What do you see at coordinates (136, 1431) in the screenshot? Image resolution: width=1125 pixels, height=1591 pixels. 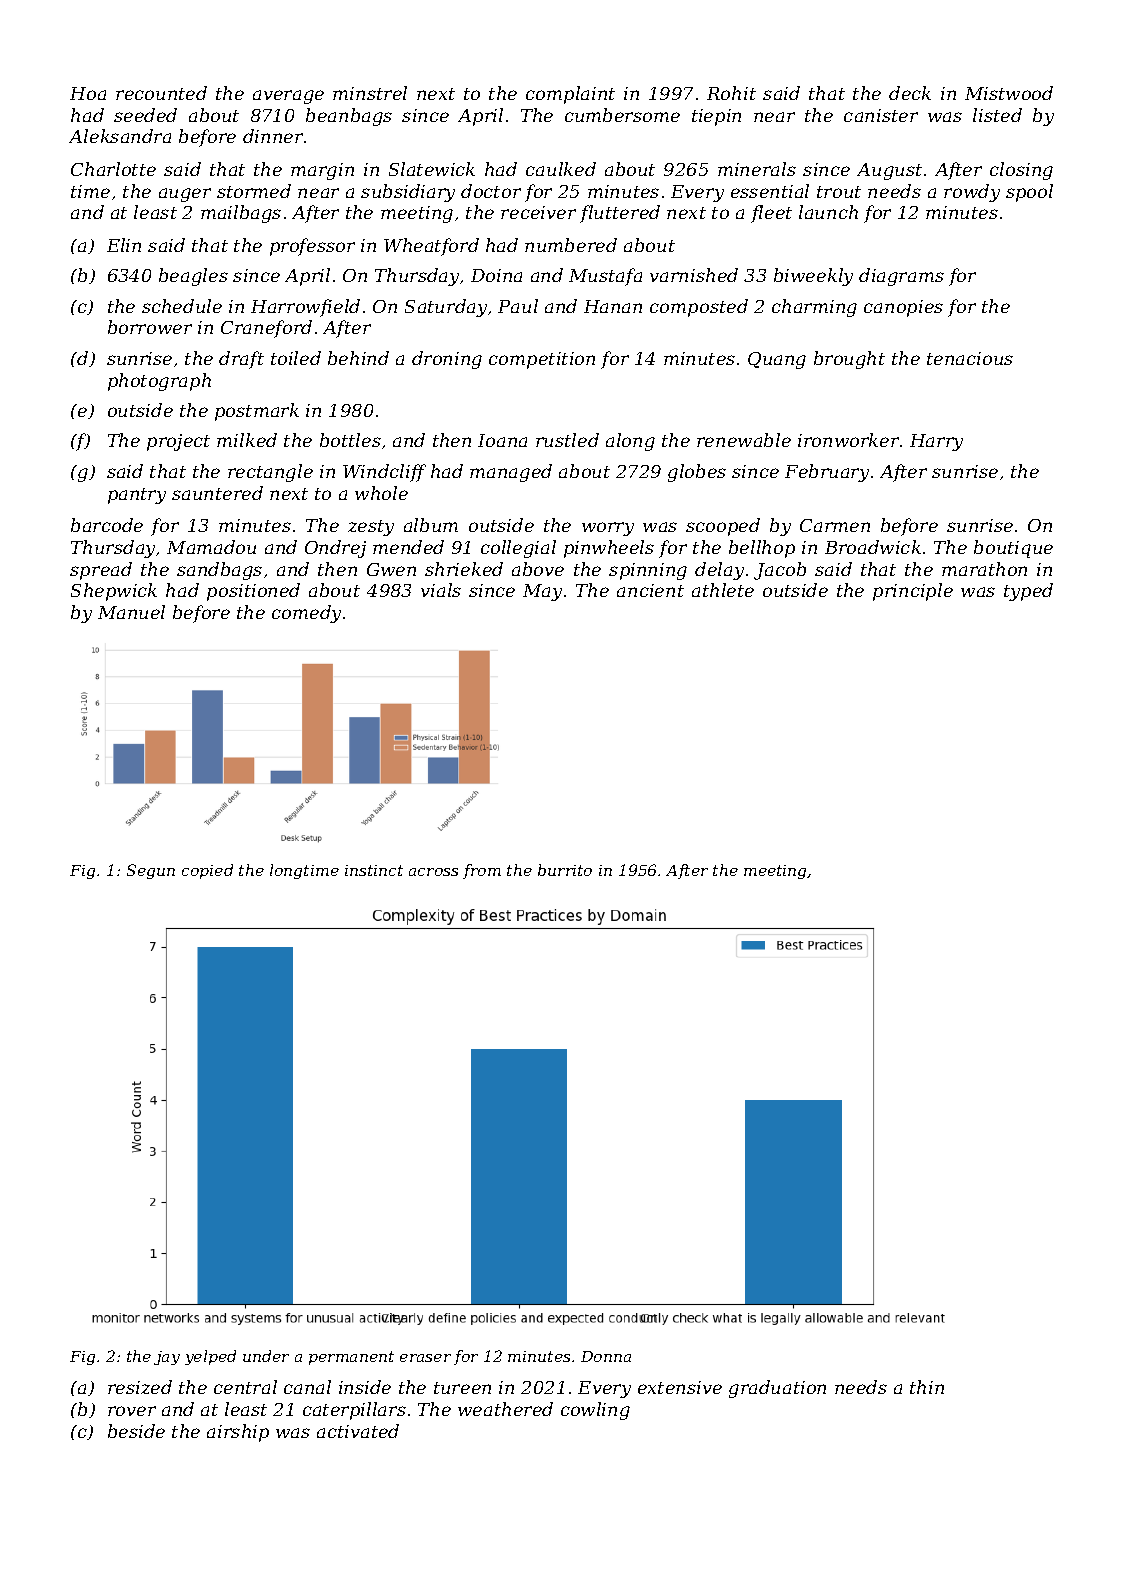 I see `beside` at bounding box center [136, 1431].
